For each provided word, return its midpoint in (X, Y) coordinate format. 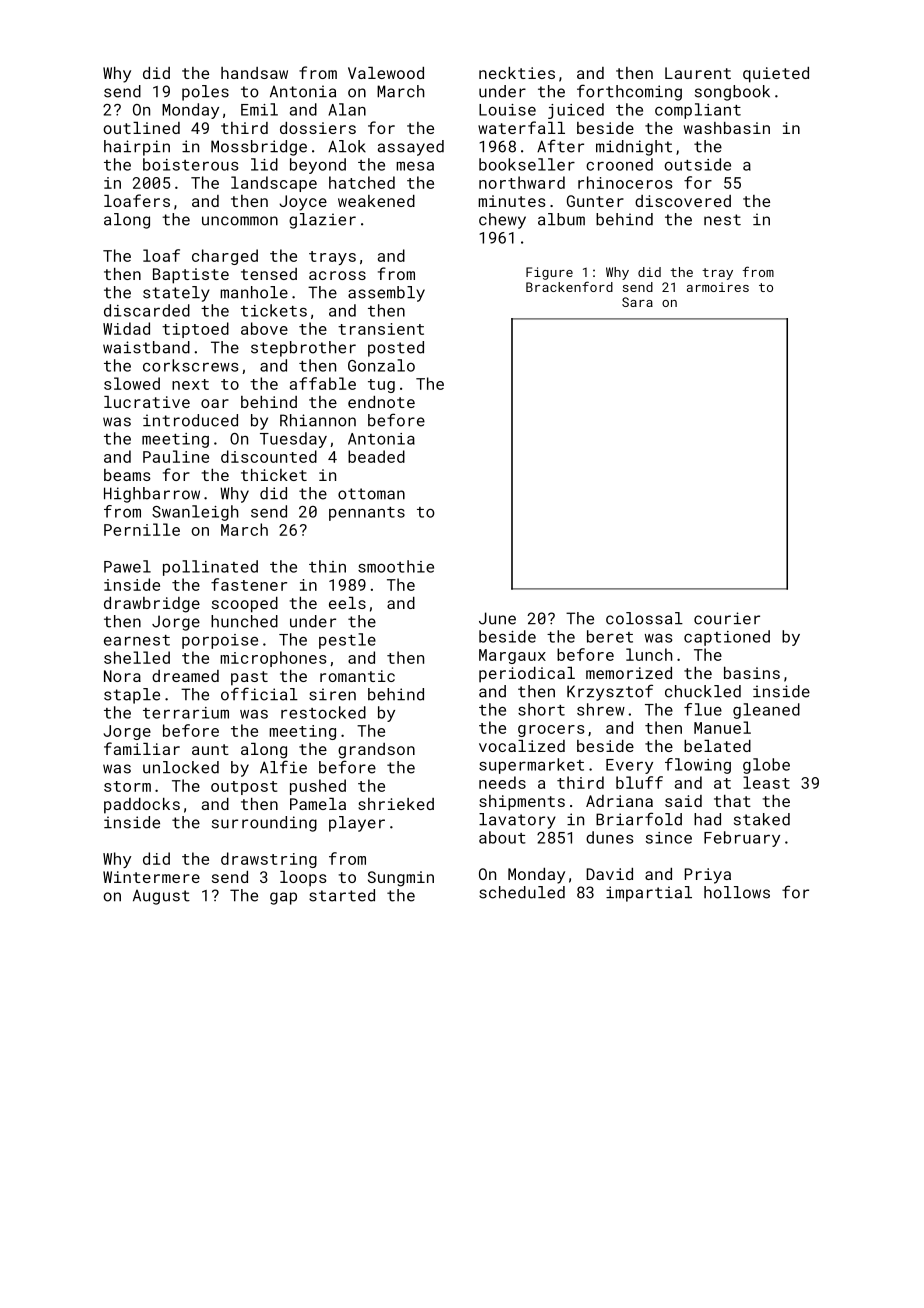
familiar (142, 748)
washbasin (727, 128)
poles (205, 93)
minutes (512, 201)
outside (697, 164)
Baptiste (191, 276)
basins (752, 673)
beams (127, 475)
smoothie (396, 566)
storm (127, 786)
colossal (644, 618)
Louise (507, 110)
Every (629, 766)
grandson (376, 751)
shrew (601, 709)
